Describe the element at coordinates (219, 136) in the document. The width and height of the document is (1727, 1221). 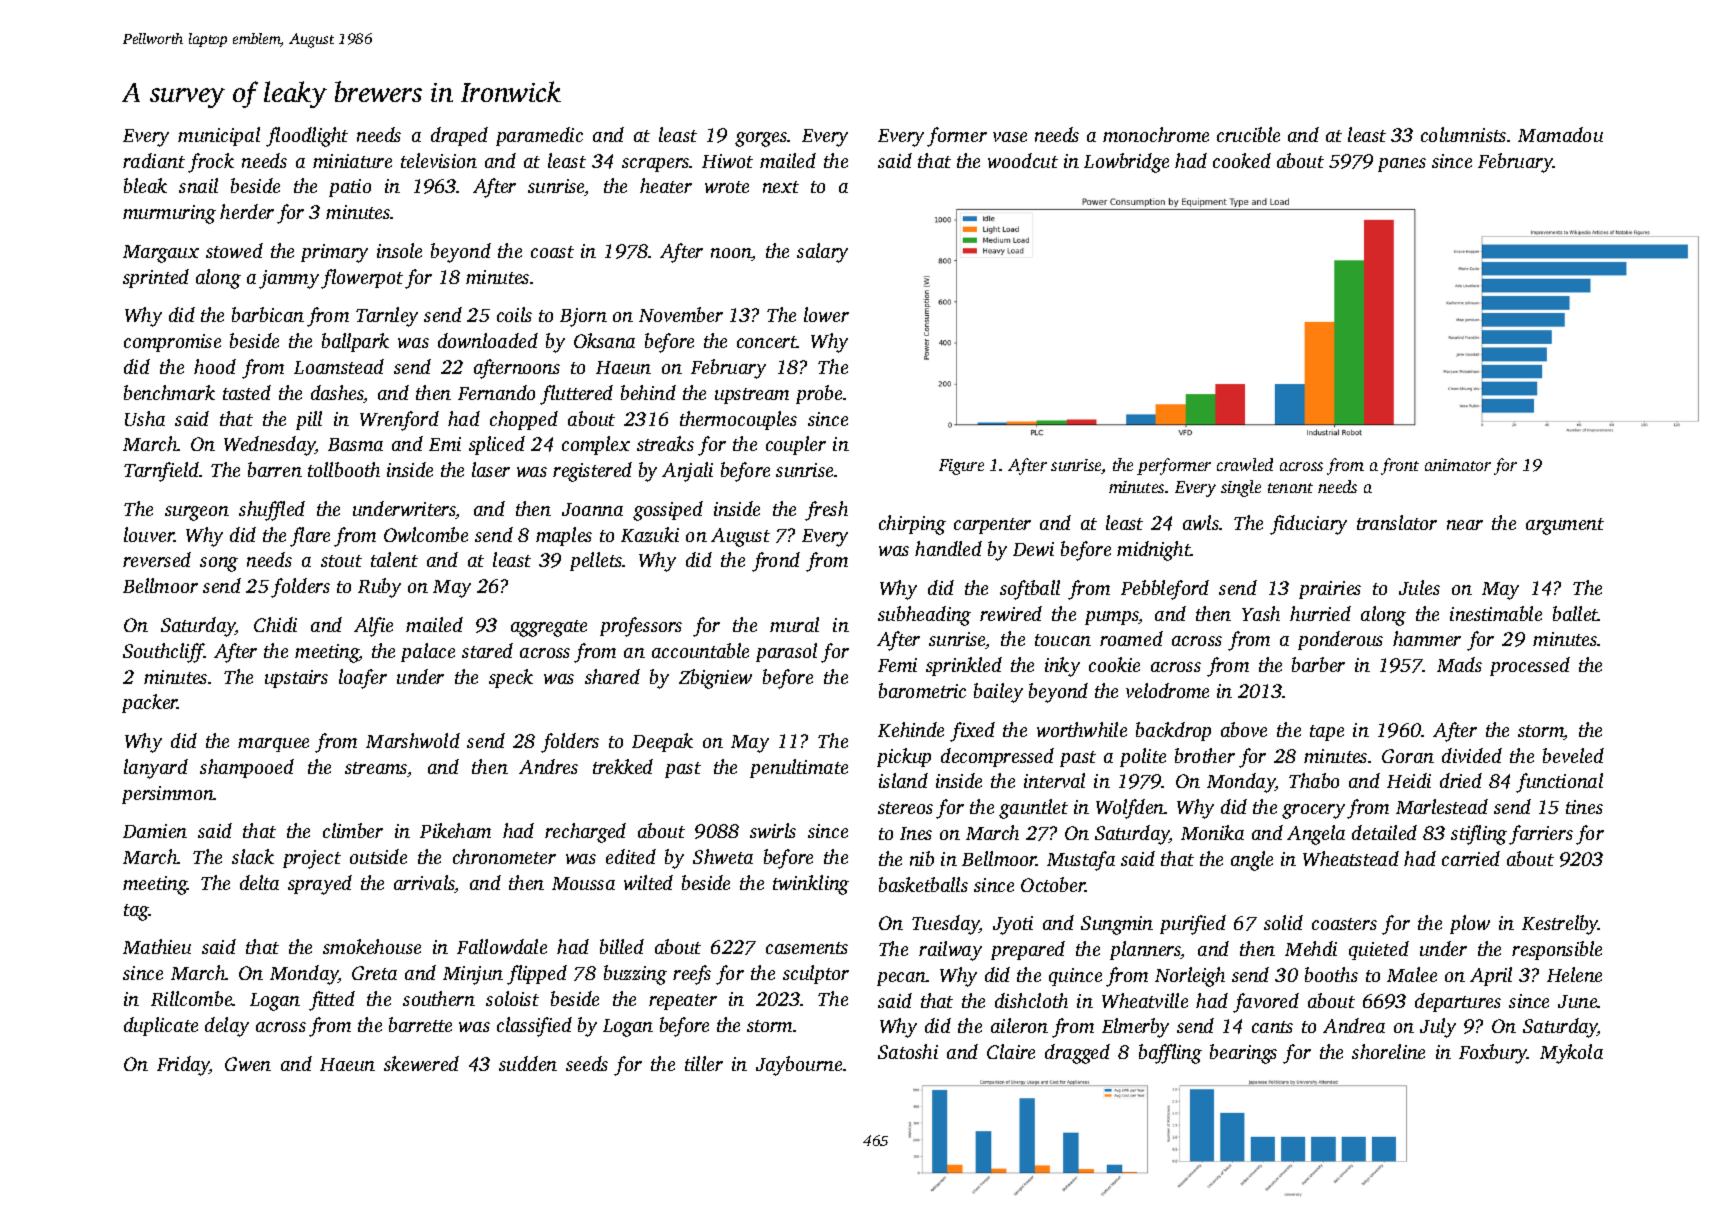
I see `municipal` at that location.
